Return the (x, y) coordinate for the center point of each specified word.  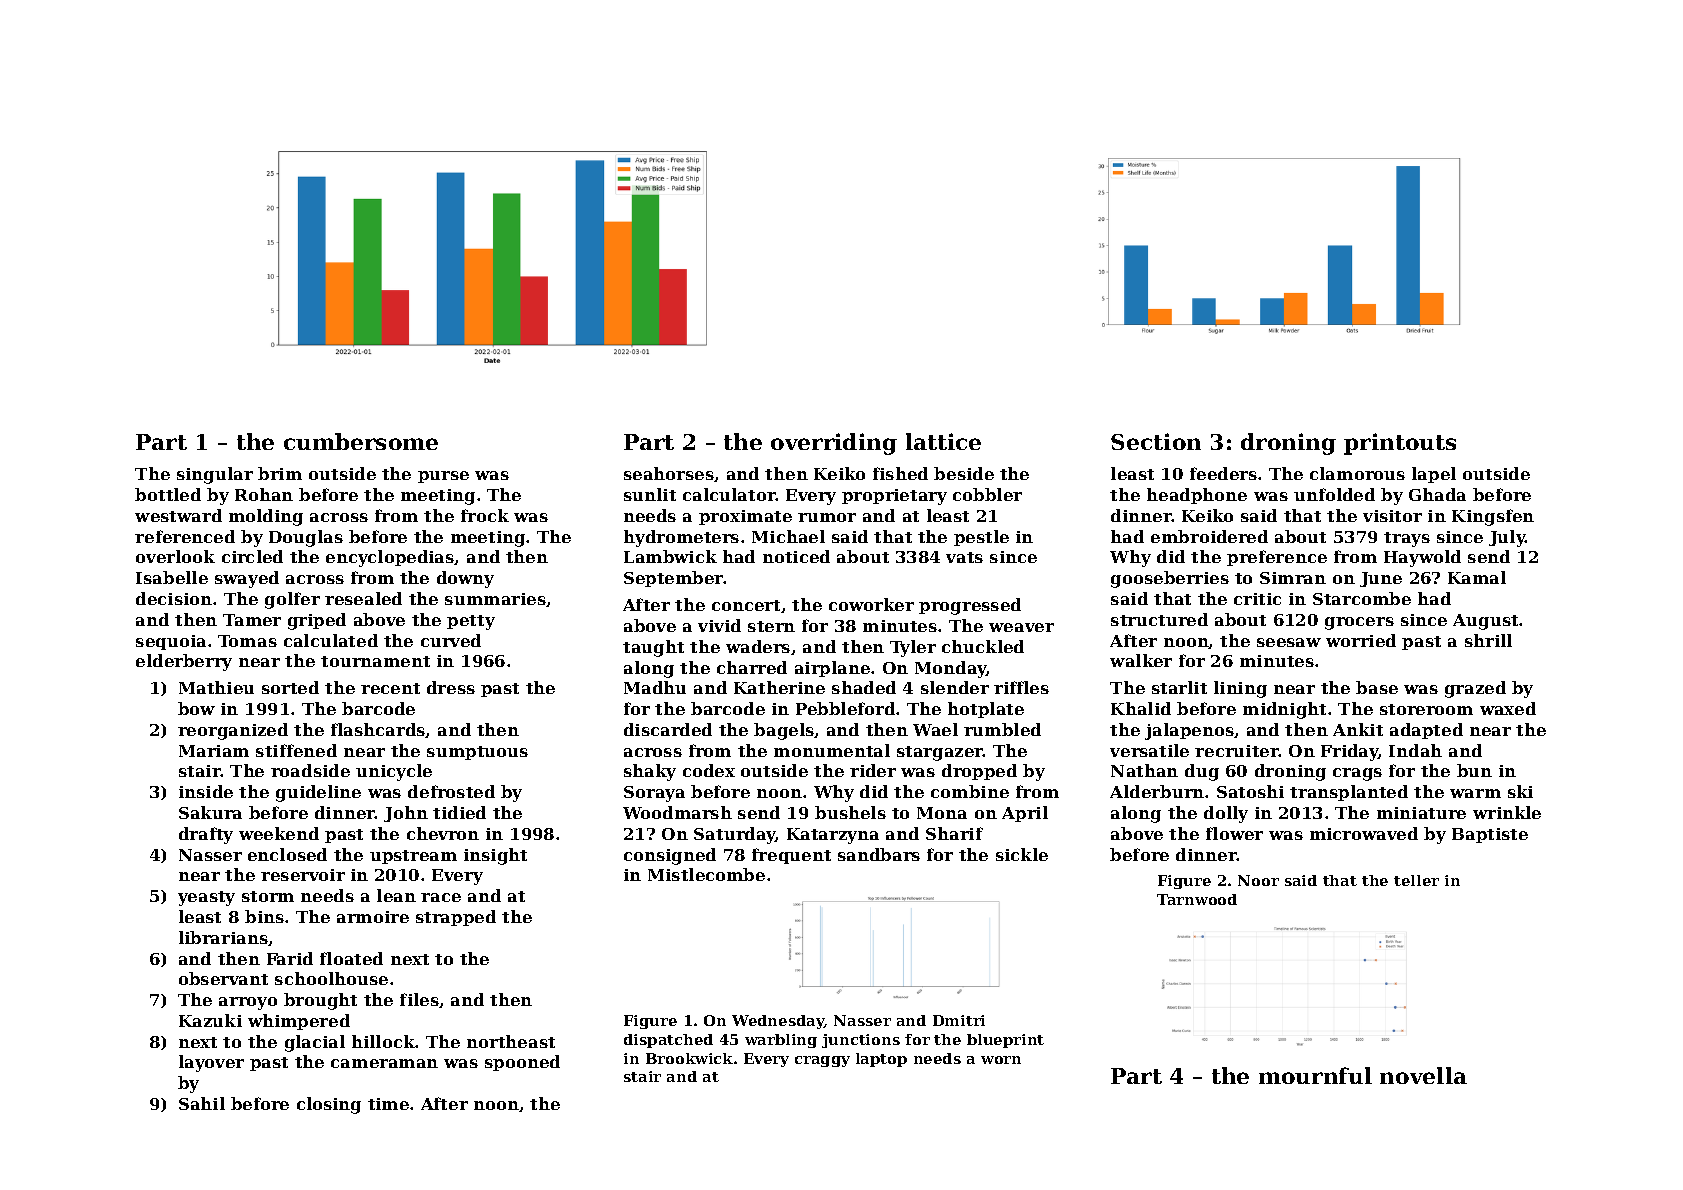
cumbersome (361, 441)
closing (329, 1105)
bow (196, 708)
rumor (827, 517)
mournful (1315, 1075)
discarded (668, 729)
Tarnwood (1197, 899)
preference (1277, 558)
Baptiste (1490, 835)
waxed (1508, 708)
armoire (373, 917)
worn (1001, 1060)
